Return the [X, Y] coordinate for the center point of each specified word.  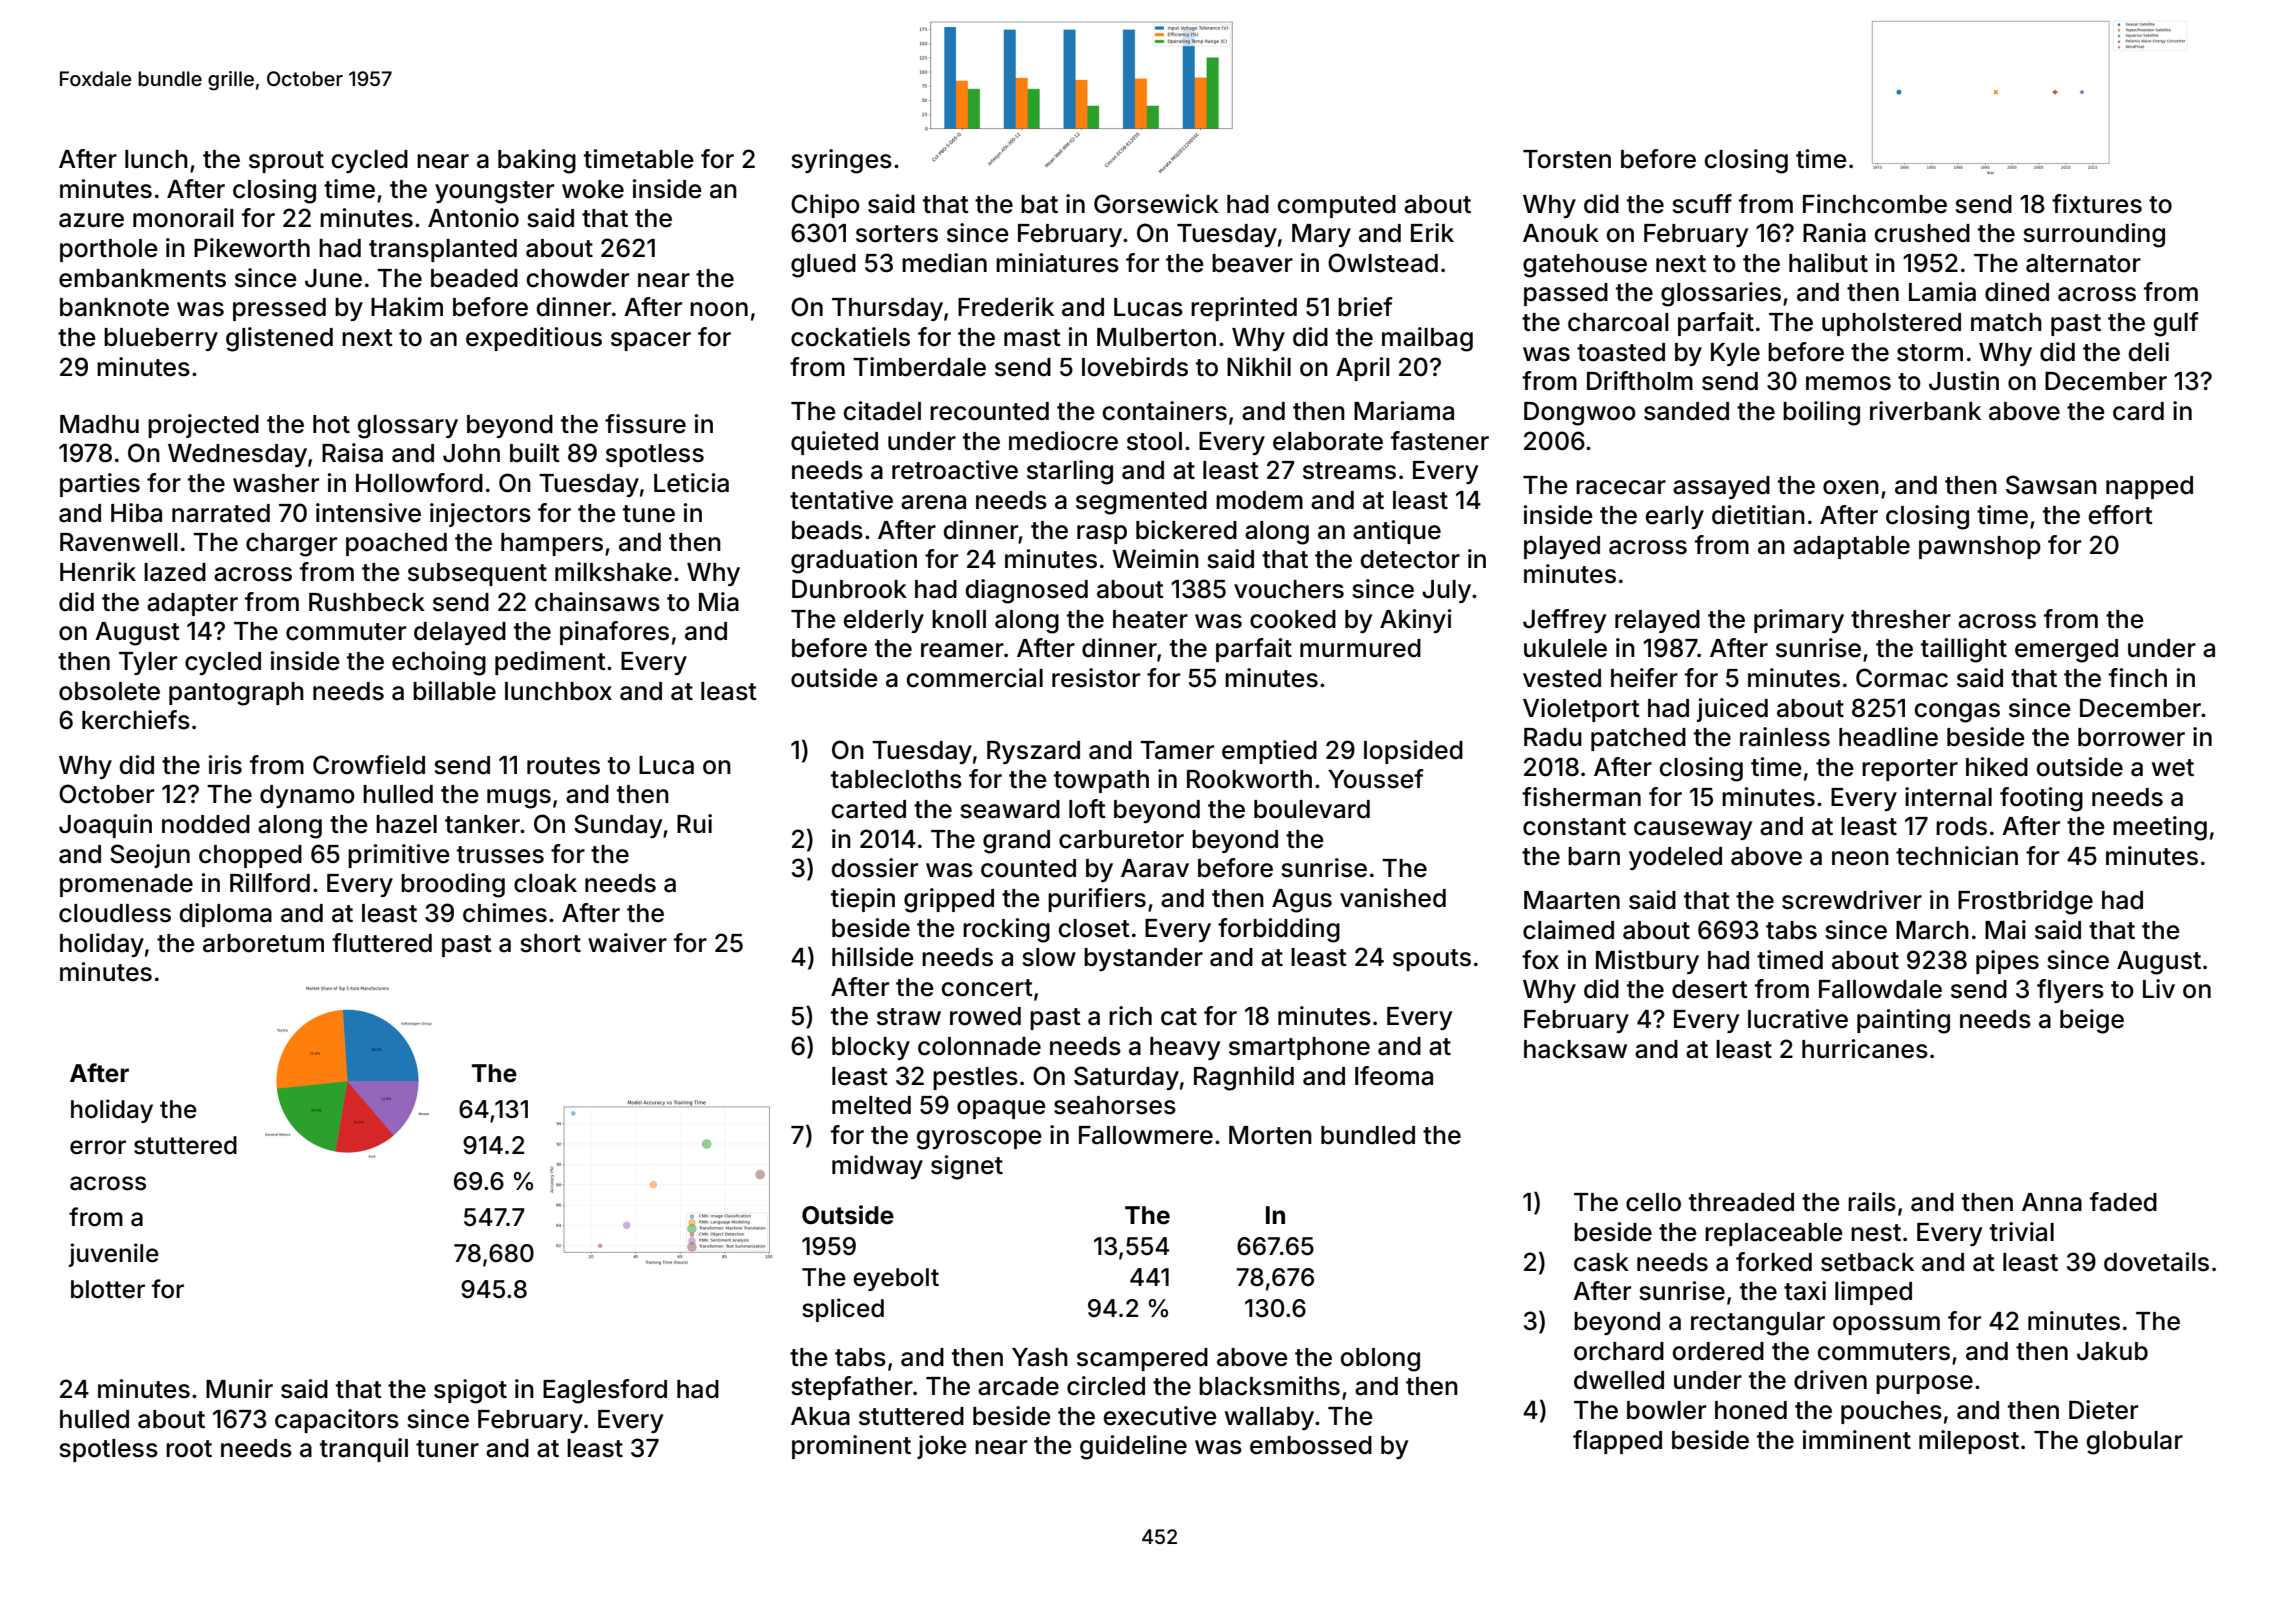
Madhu [99, 424]
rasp [1102, 534]
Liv [2159, 988]
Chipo [825, 206]
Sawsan [2051, 485]
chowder [578, 278]
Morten [1270, 1135]
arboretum [263, 943]
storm [1930, 353]
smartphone [1299, 1048]
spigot [470, 1391]
